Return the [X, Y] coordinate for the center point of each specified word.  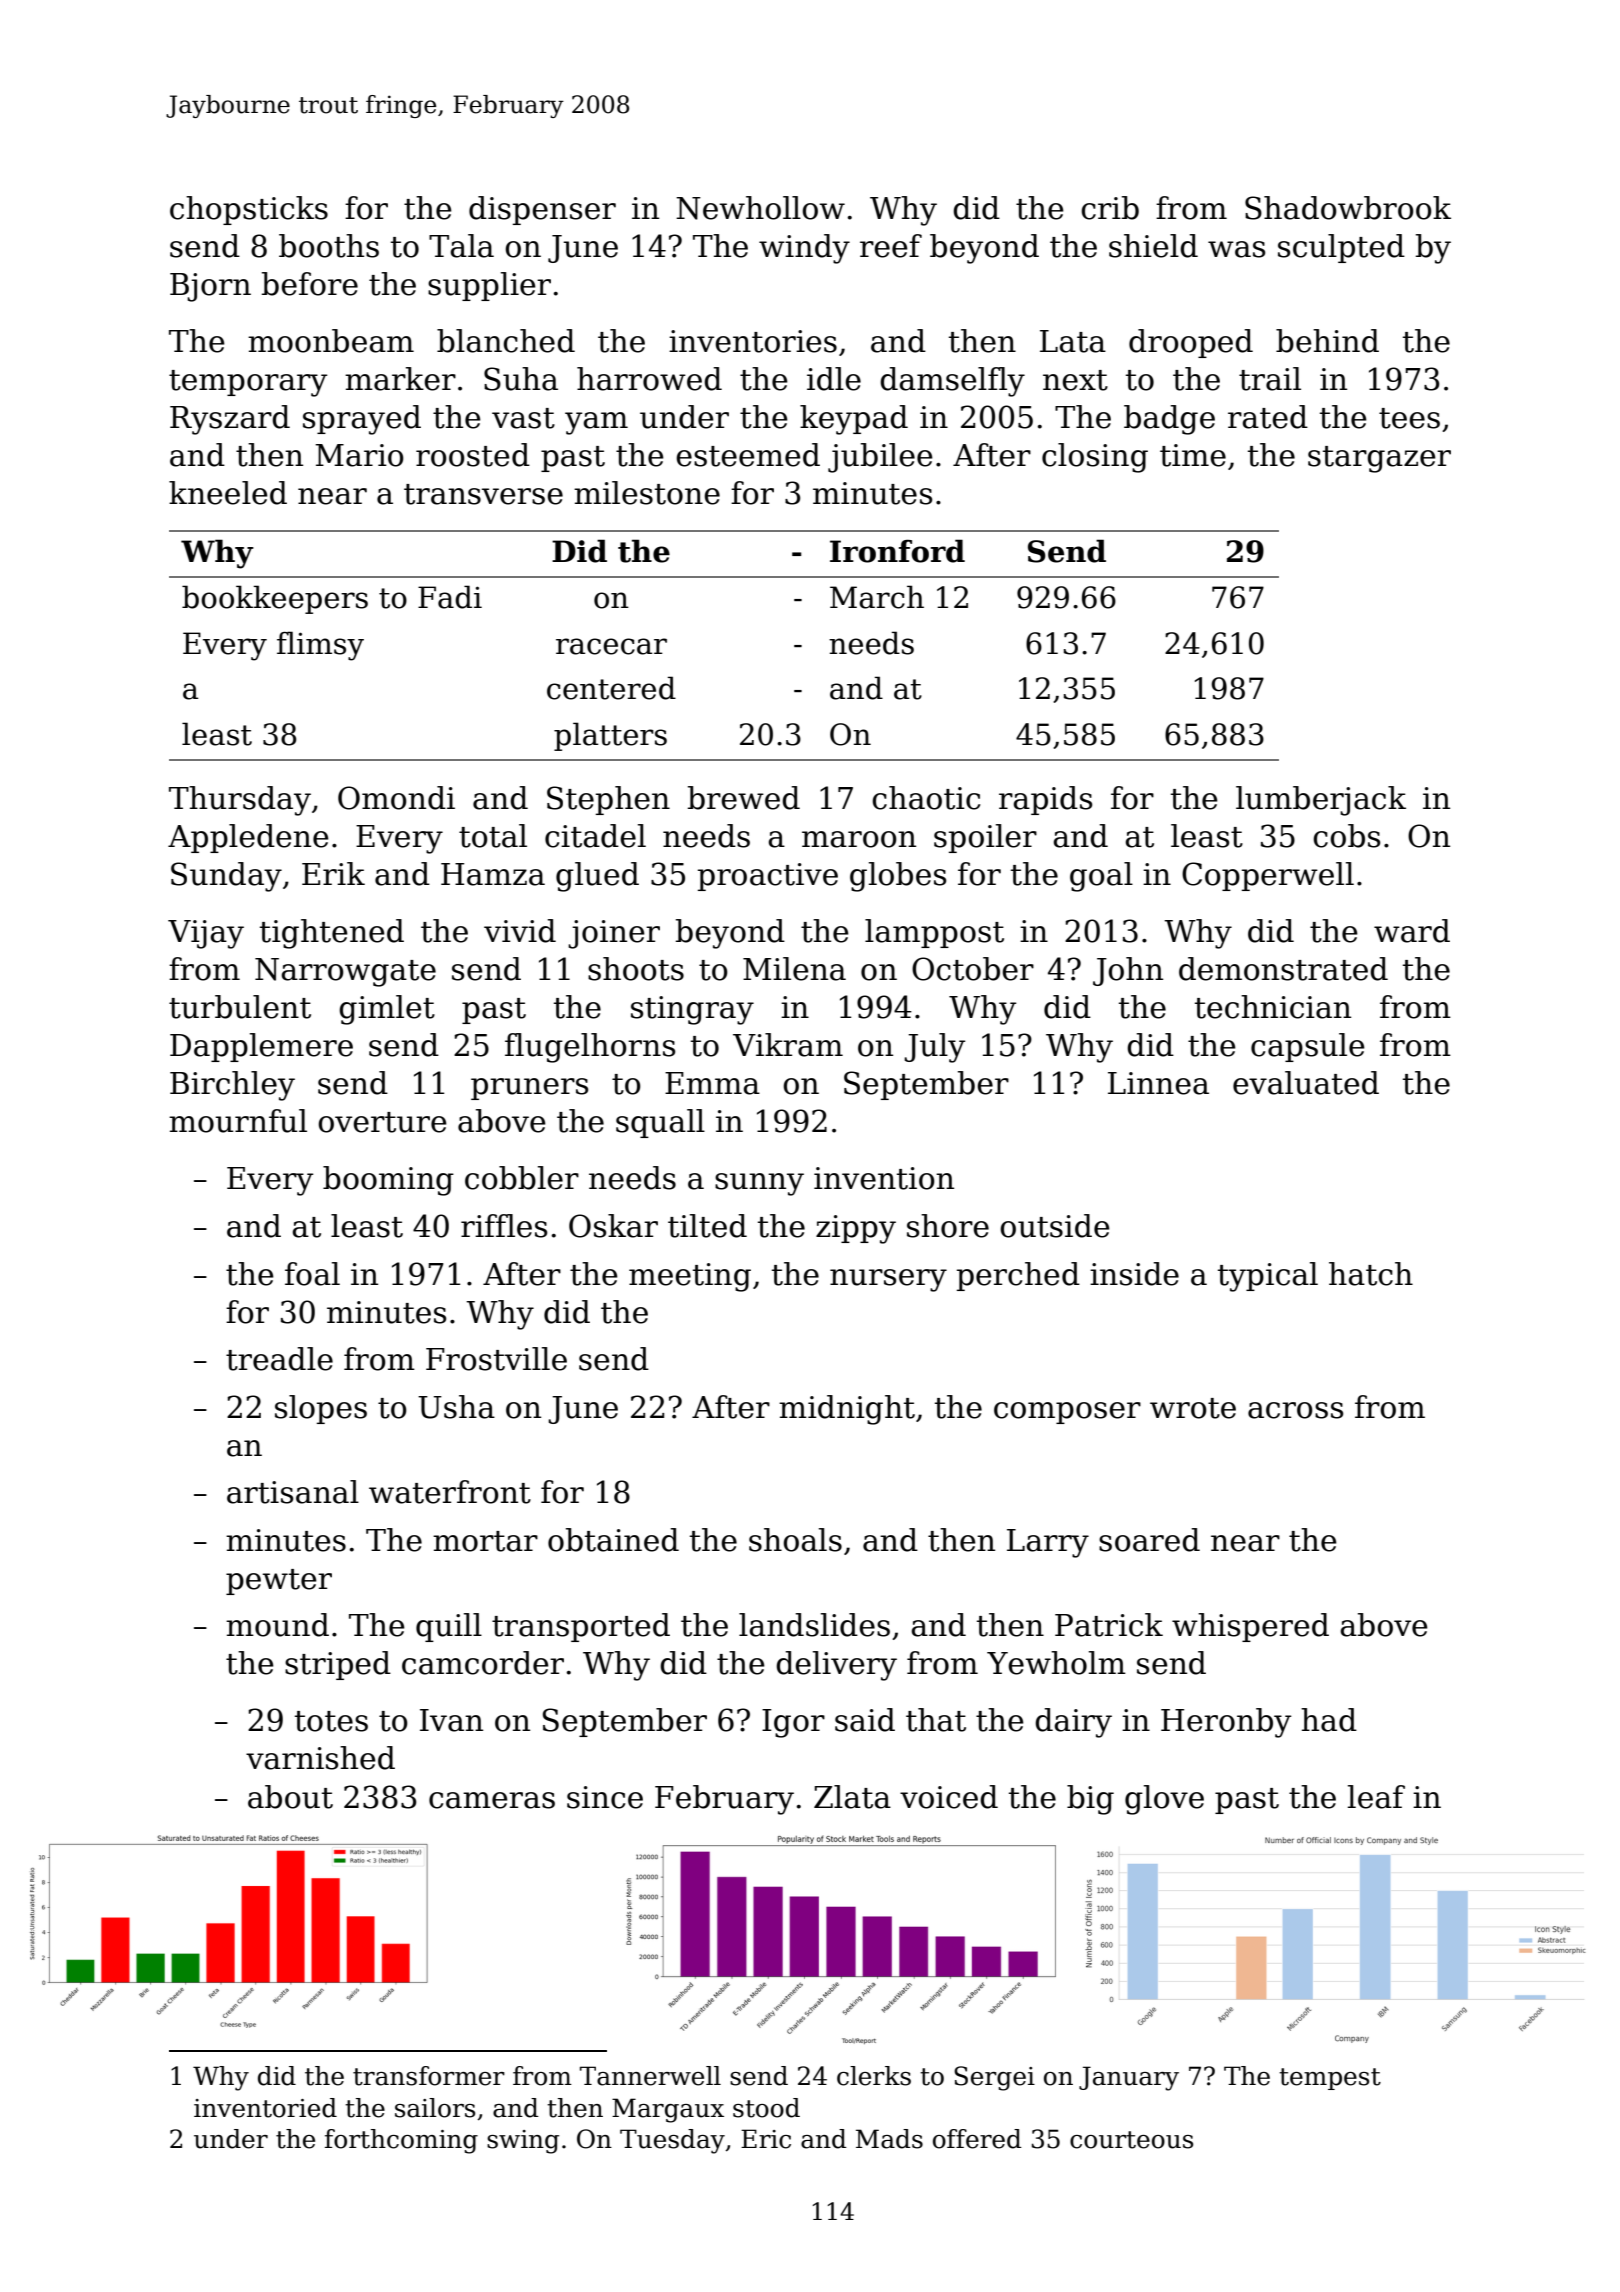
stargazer [1379, 459]
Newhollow [760, 208]
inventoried [265, 2108]
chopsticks [249, 210]
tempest [1330, 2079]
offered [977, 2139]
